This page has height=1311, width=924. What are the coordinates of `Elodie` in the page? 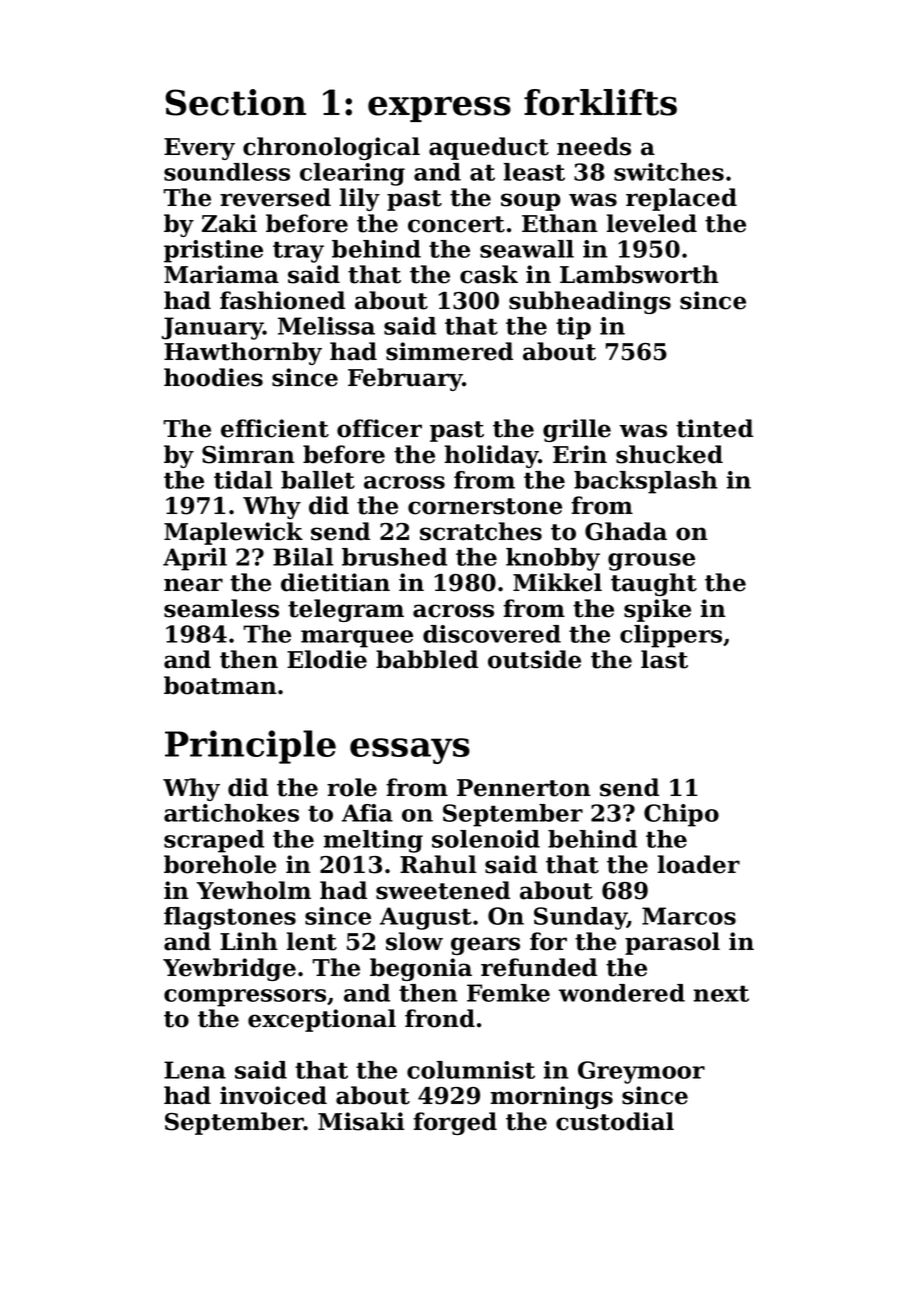 It's located at (327, 659).
